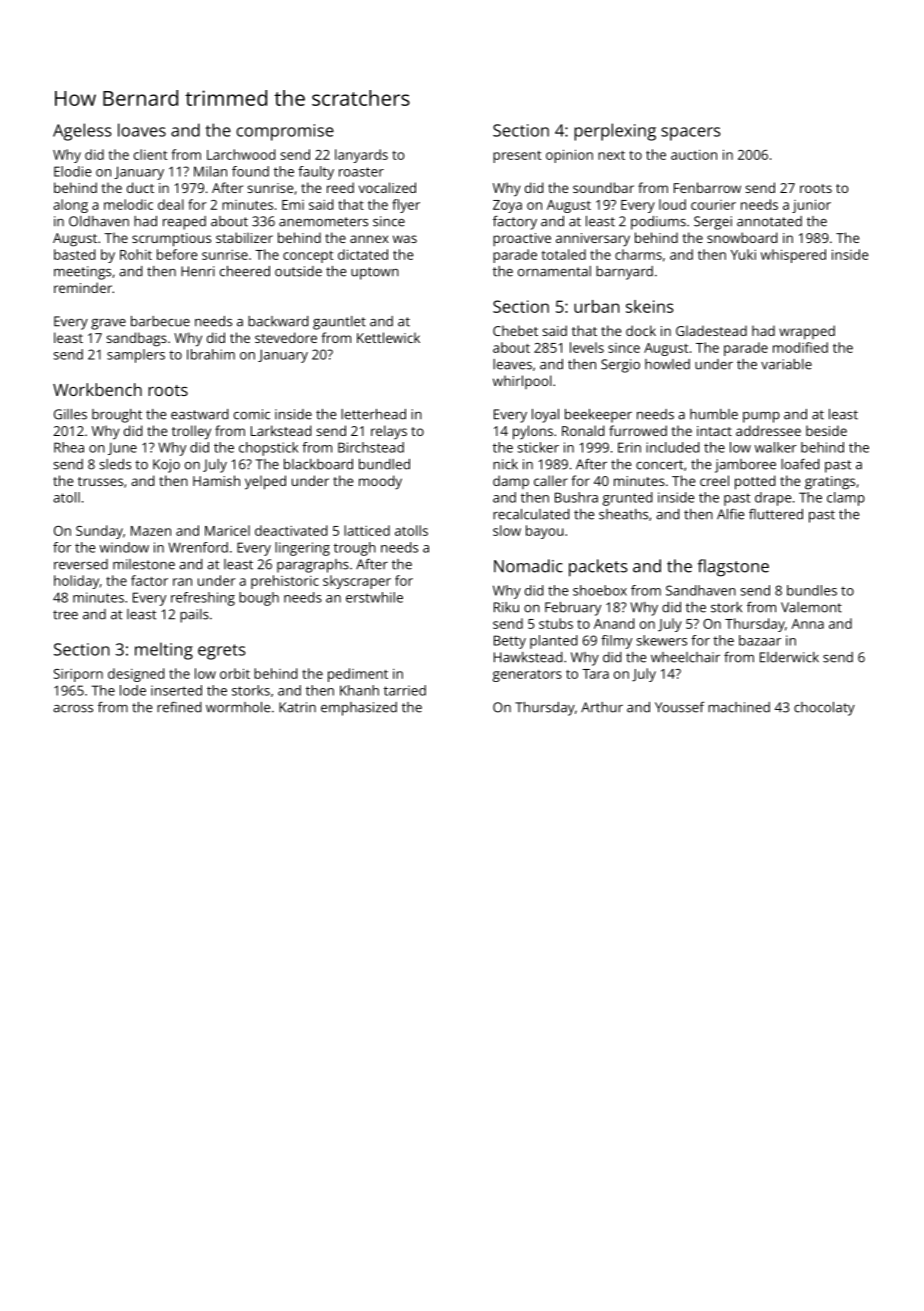  What do you see at coordinates (522, 239) in the screenshot?
I see `proactive` at bounding box center [522, 239].
